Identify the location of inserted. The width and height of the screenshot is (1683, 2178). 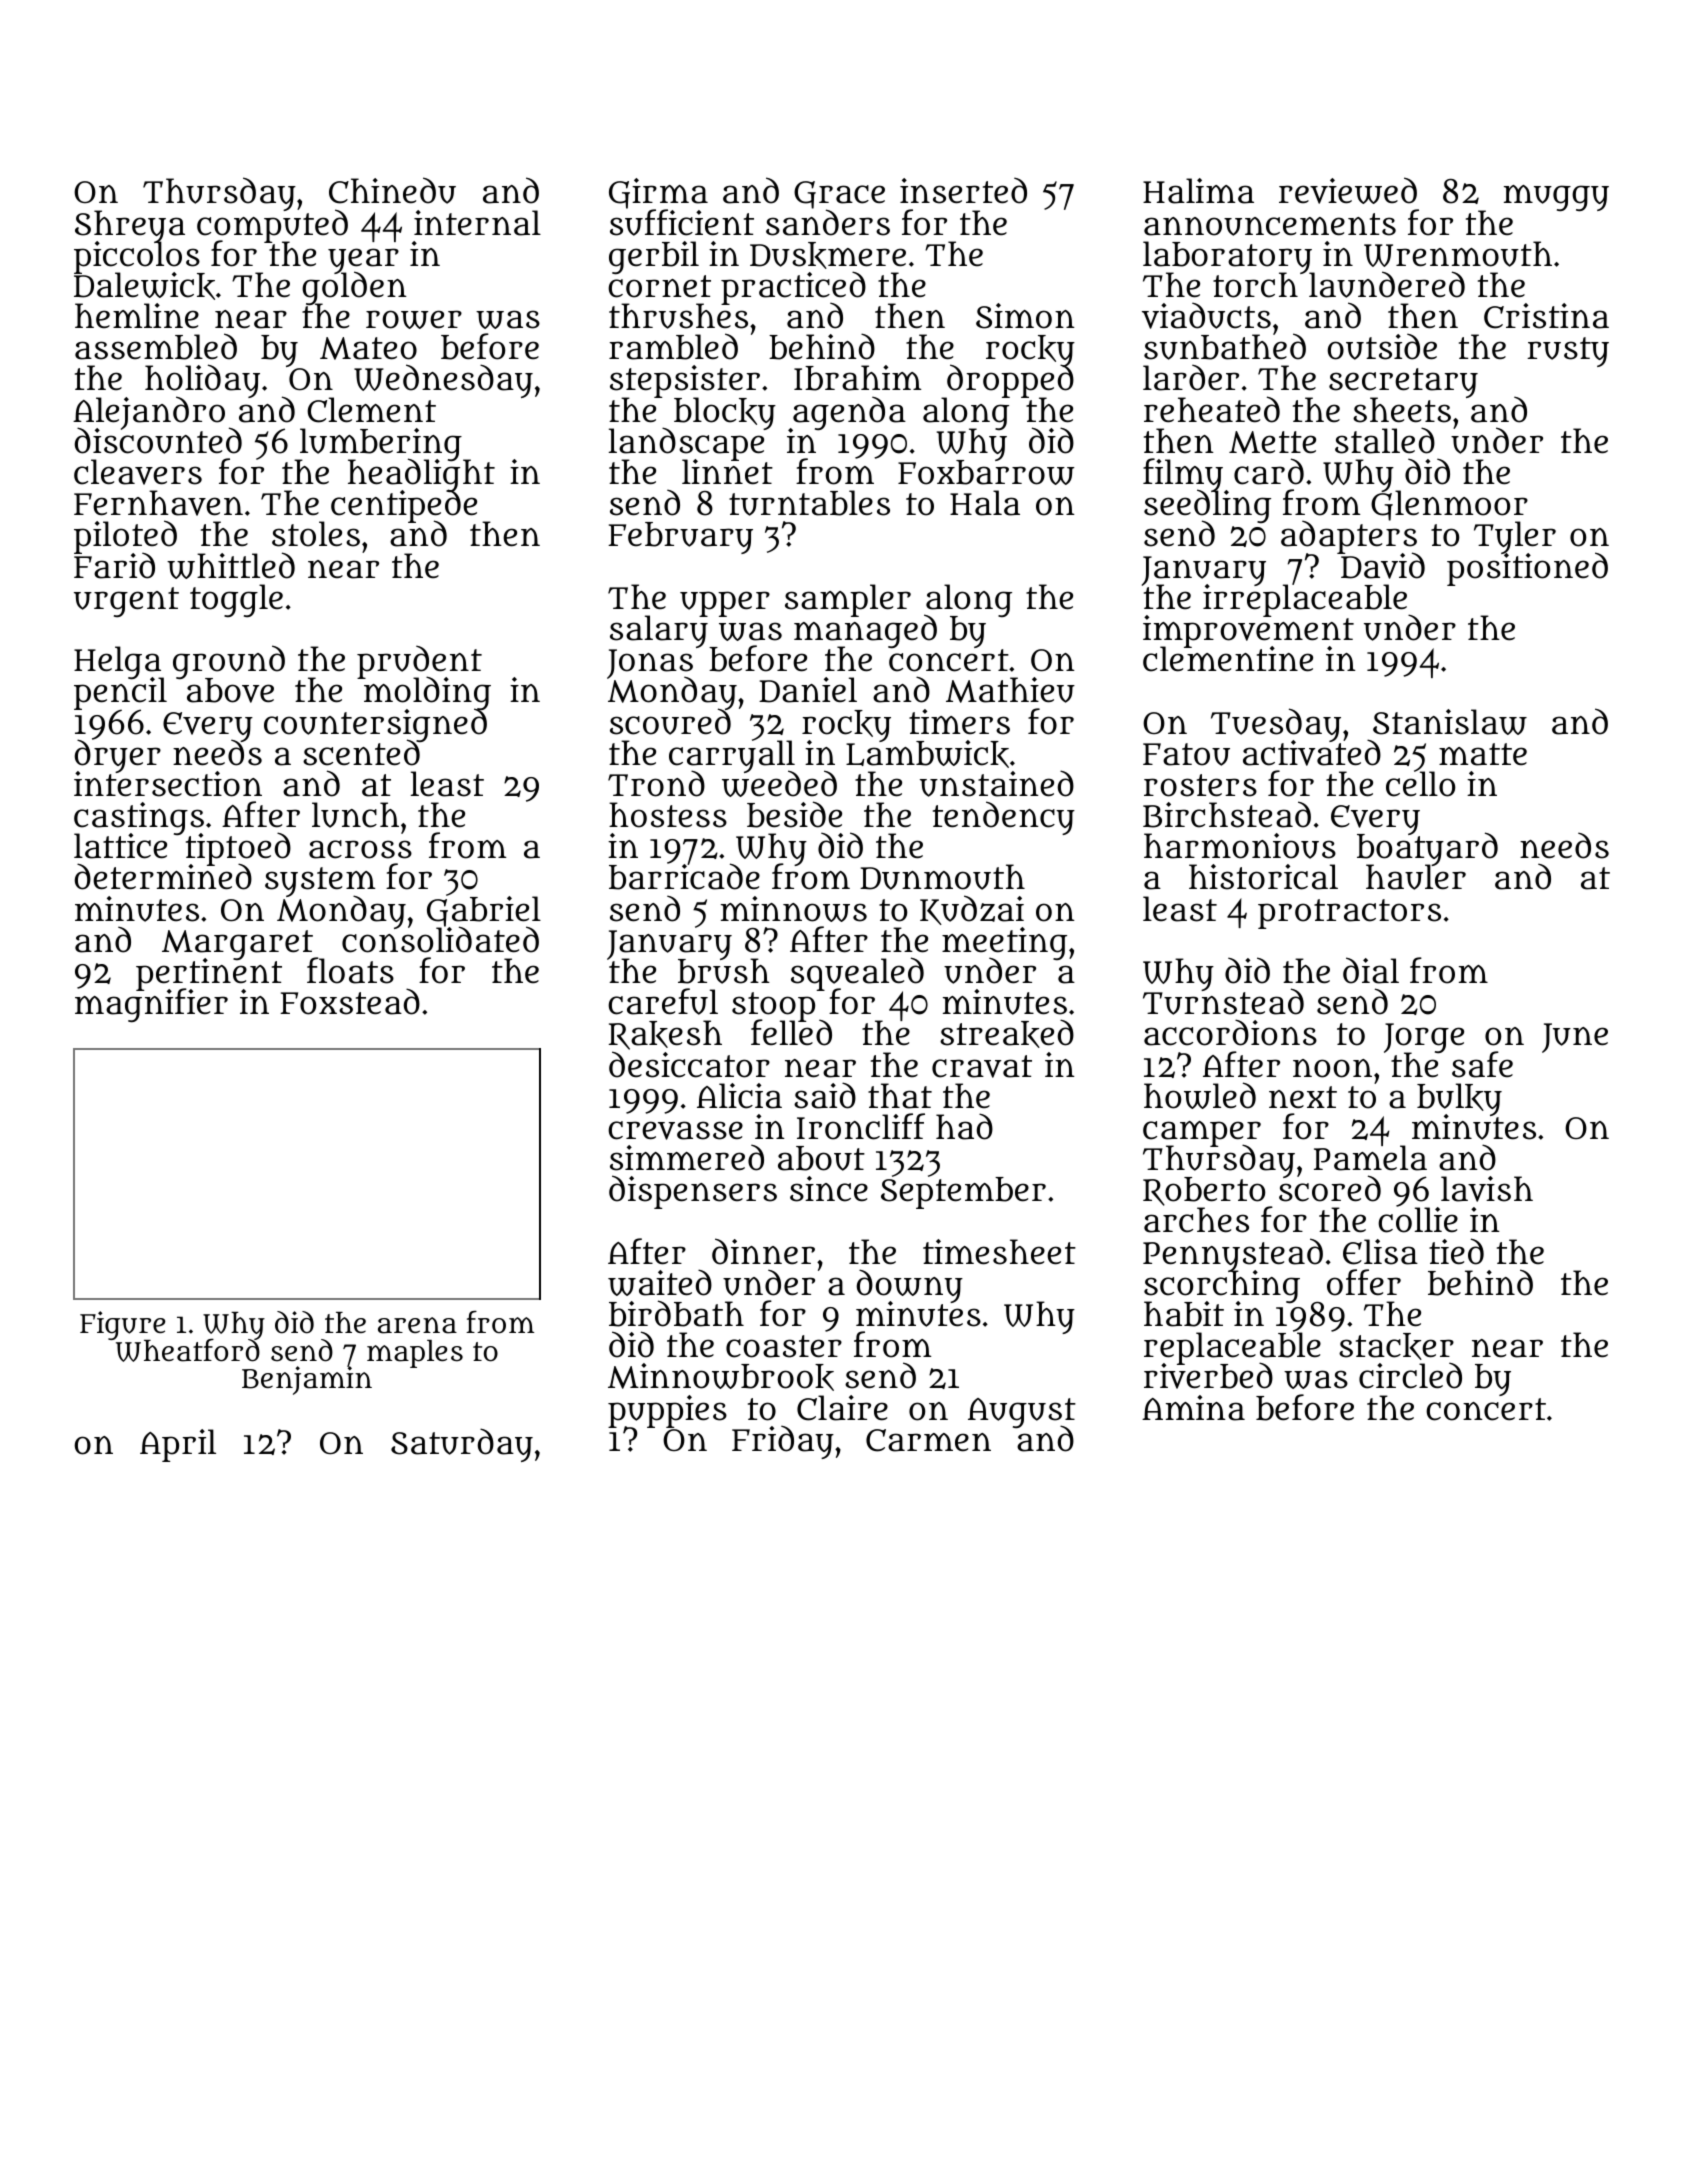
(963, 191).
